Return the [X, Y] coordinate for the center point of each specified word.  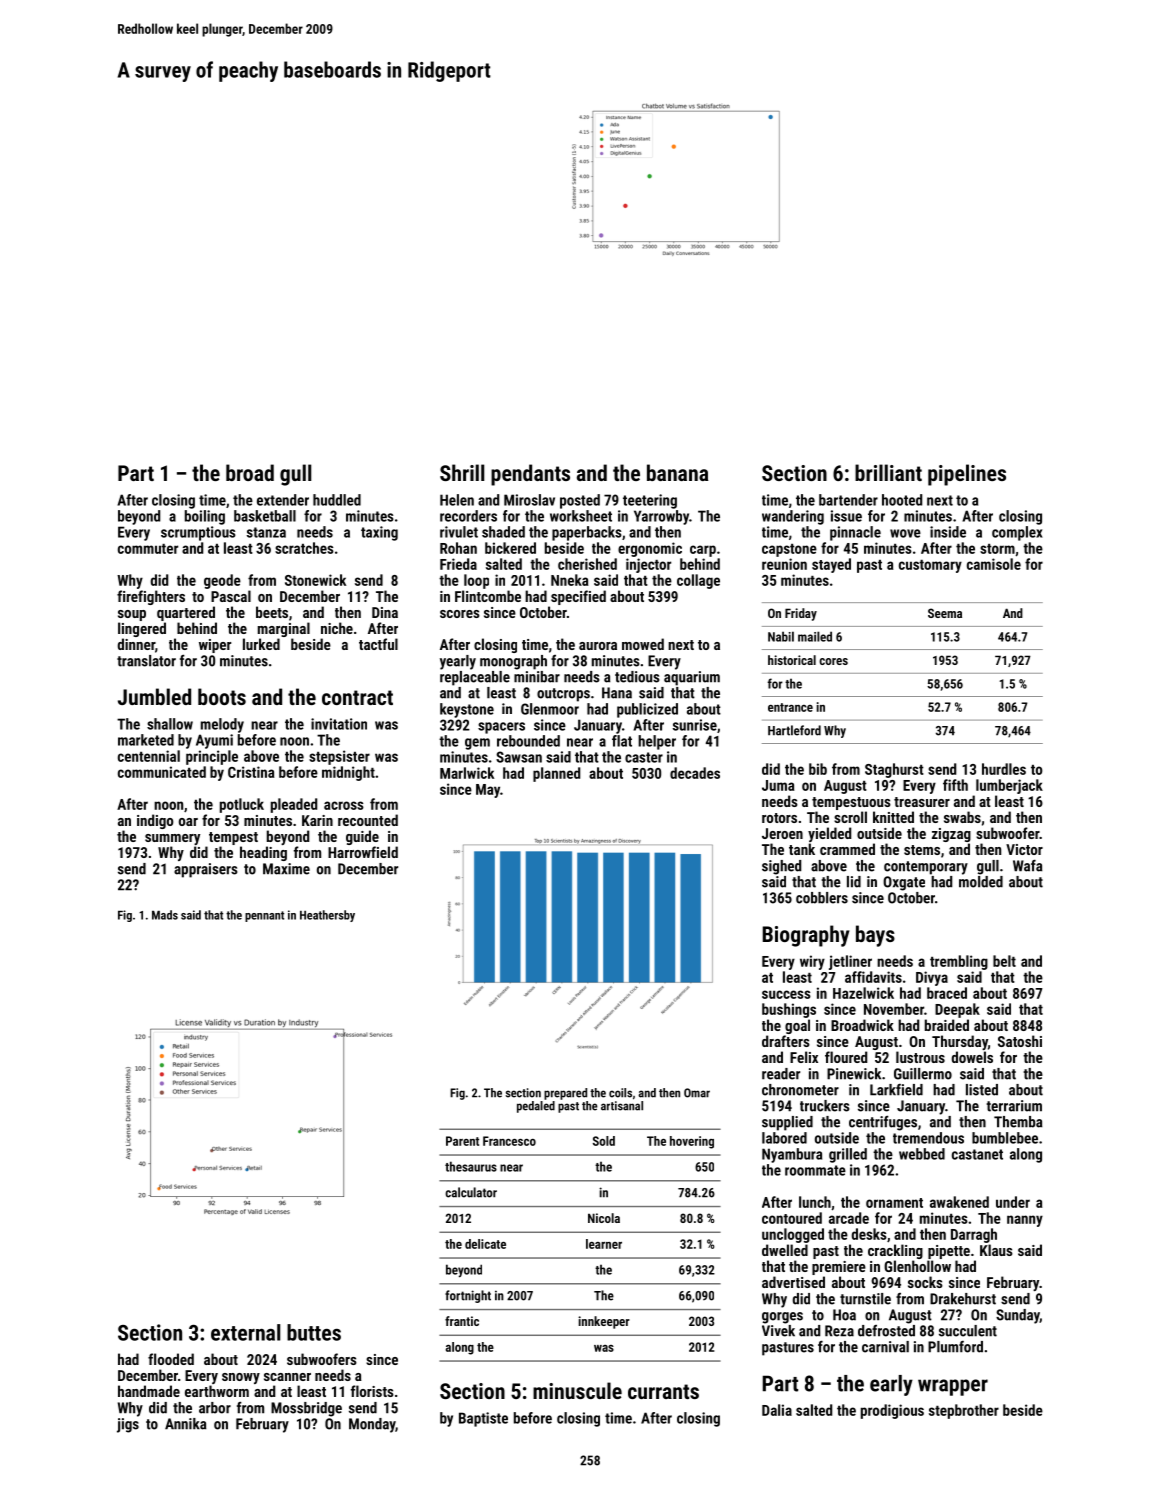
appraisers [206, 870]
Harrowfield [363, 852]
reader [781, 1074]
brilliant [888, 472]
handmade [149, 1391]
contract [357, 697]
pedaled [536, 1107]
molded [981, 882]
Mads [165, 915]
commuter [148, 549]
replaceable [475, 678]
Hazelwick [863, 993]
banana [678, 472]
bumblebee [1005, 1138]
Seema [945, 613]
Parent [462, 1141]
